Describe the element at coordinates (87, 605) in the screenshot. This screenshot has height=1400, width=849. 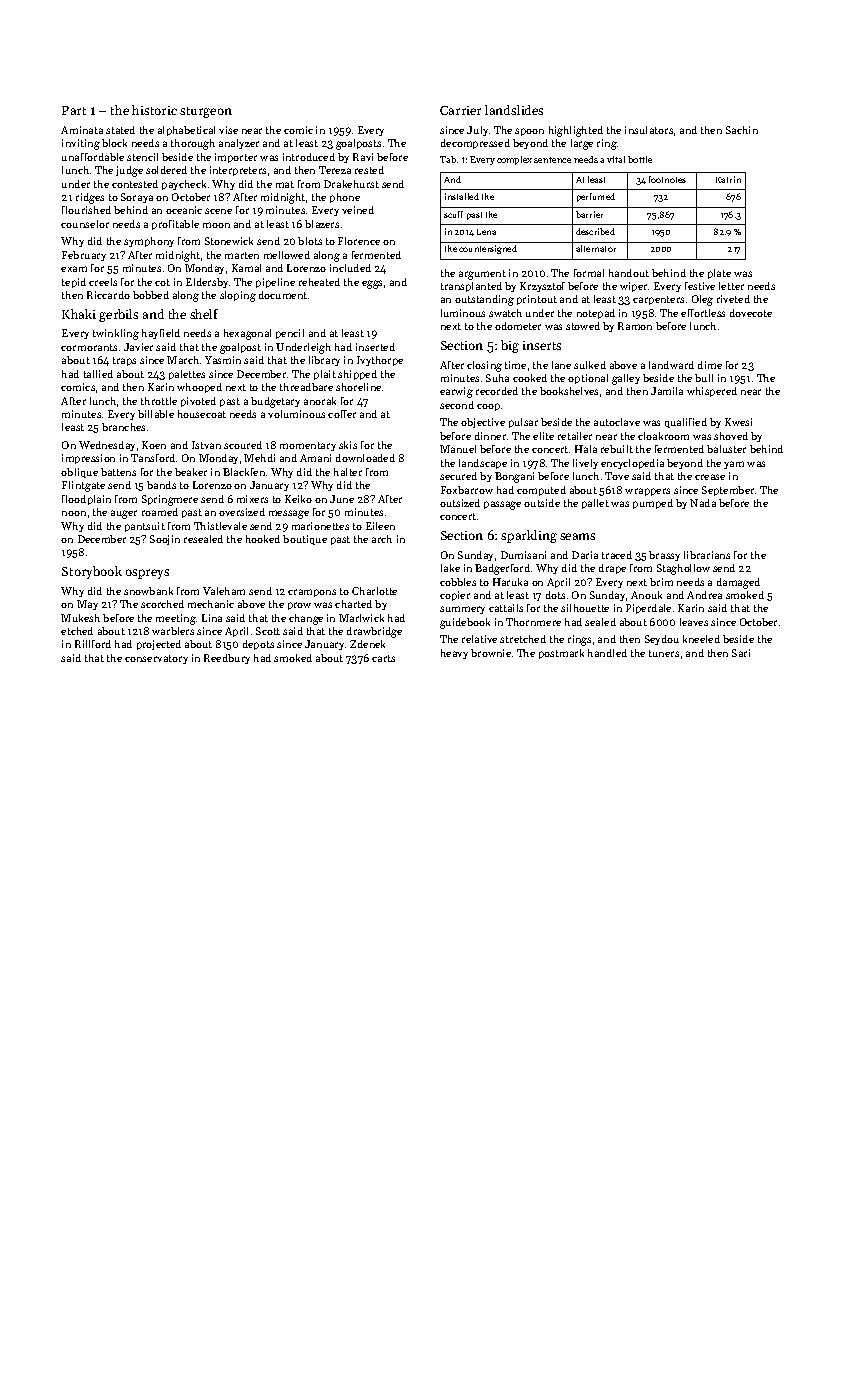
I see `May` at that location.
